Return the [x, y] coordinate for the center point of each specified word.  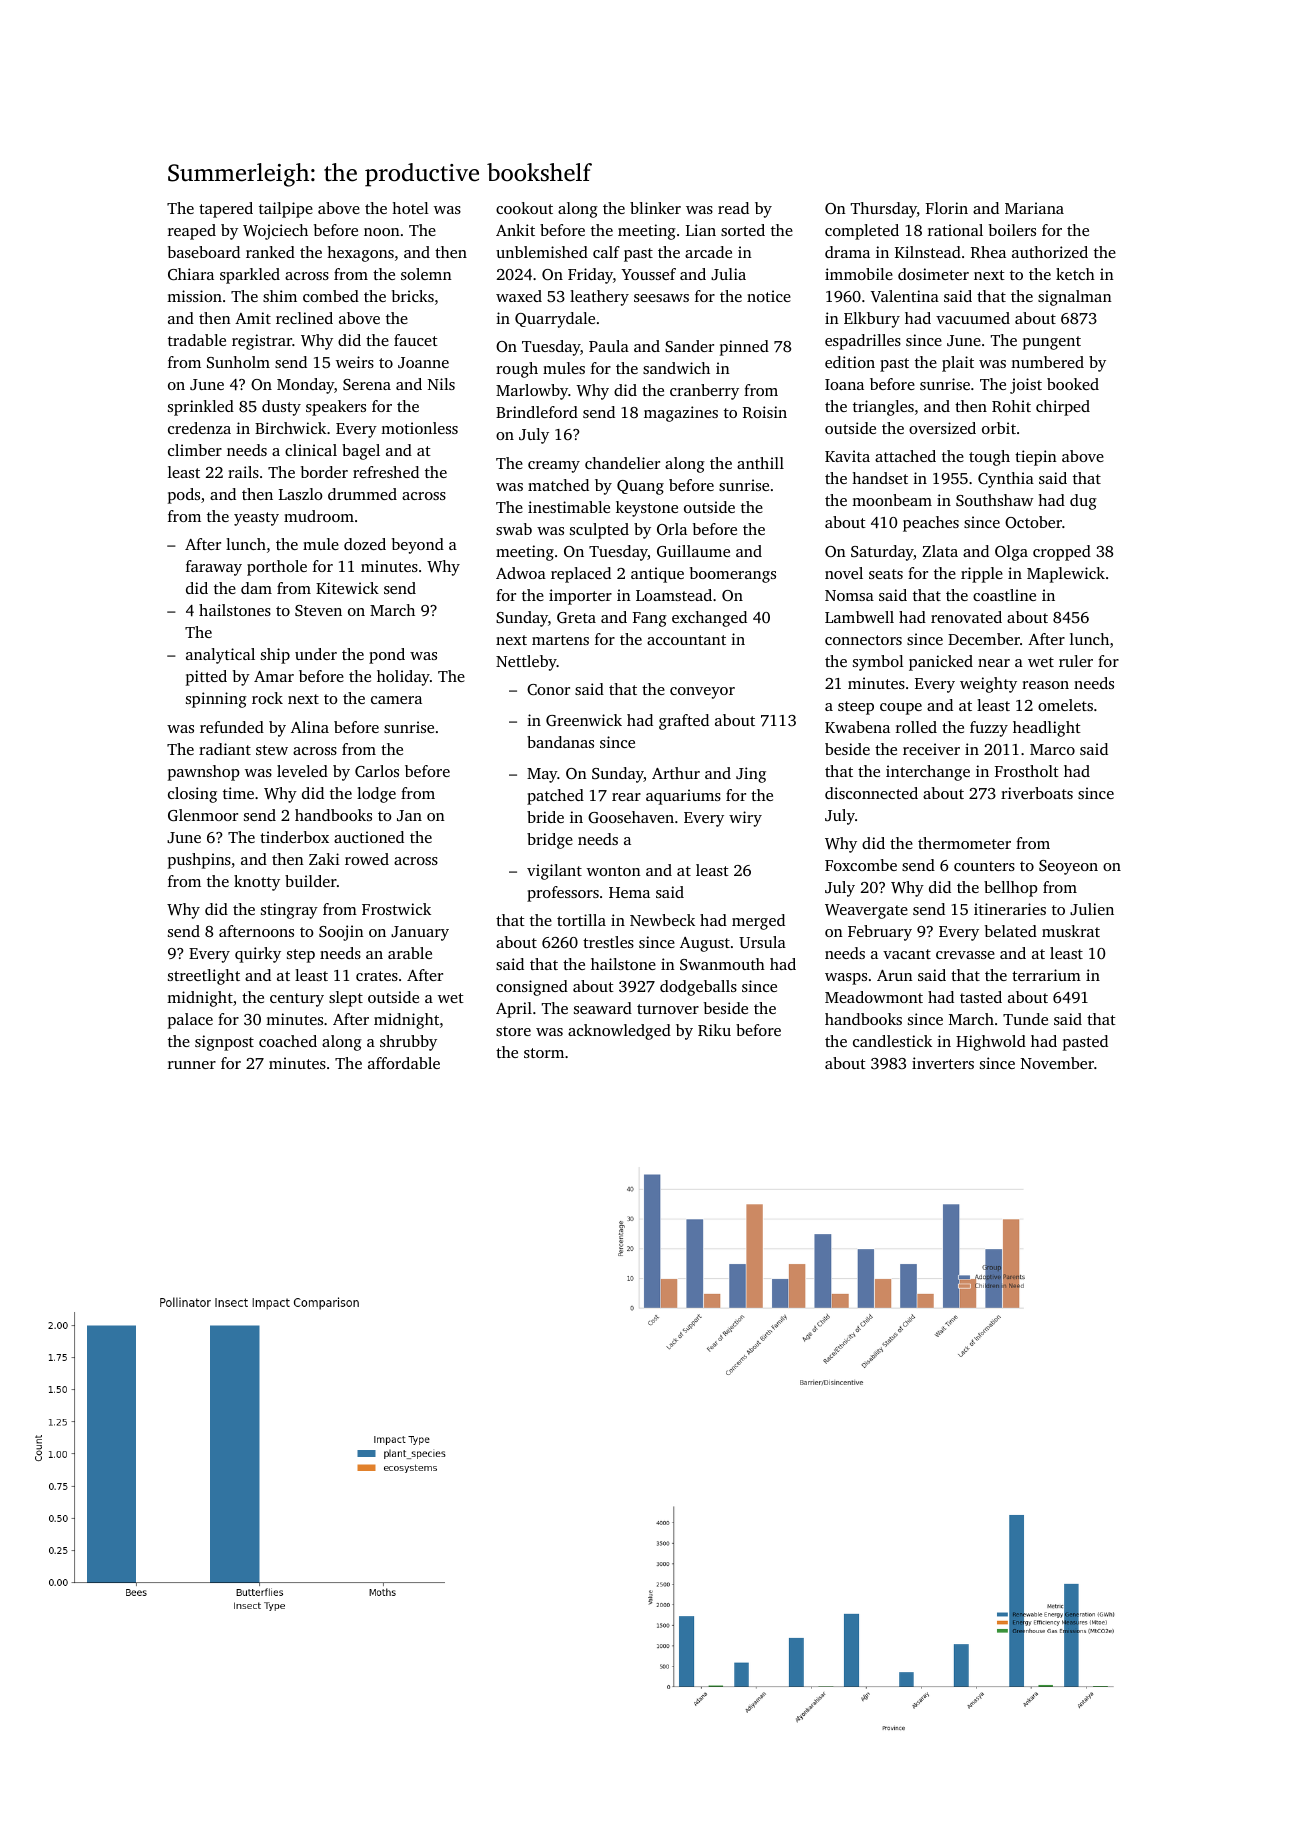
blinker [655, 208]
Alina [310, 727]
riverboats [1037, 793]
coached [288, 1041]
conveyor [702, 693]
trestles [608, 942]
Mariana [1034, 208]
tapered [226, 210]
